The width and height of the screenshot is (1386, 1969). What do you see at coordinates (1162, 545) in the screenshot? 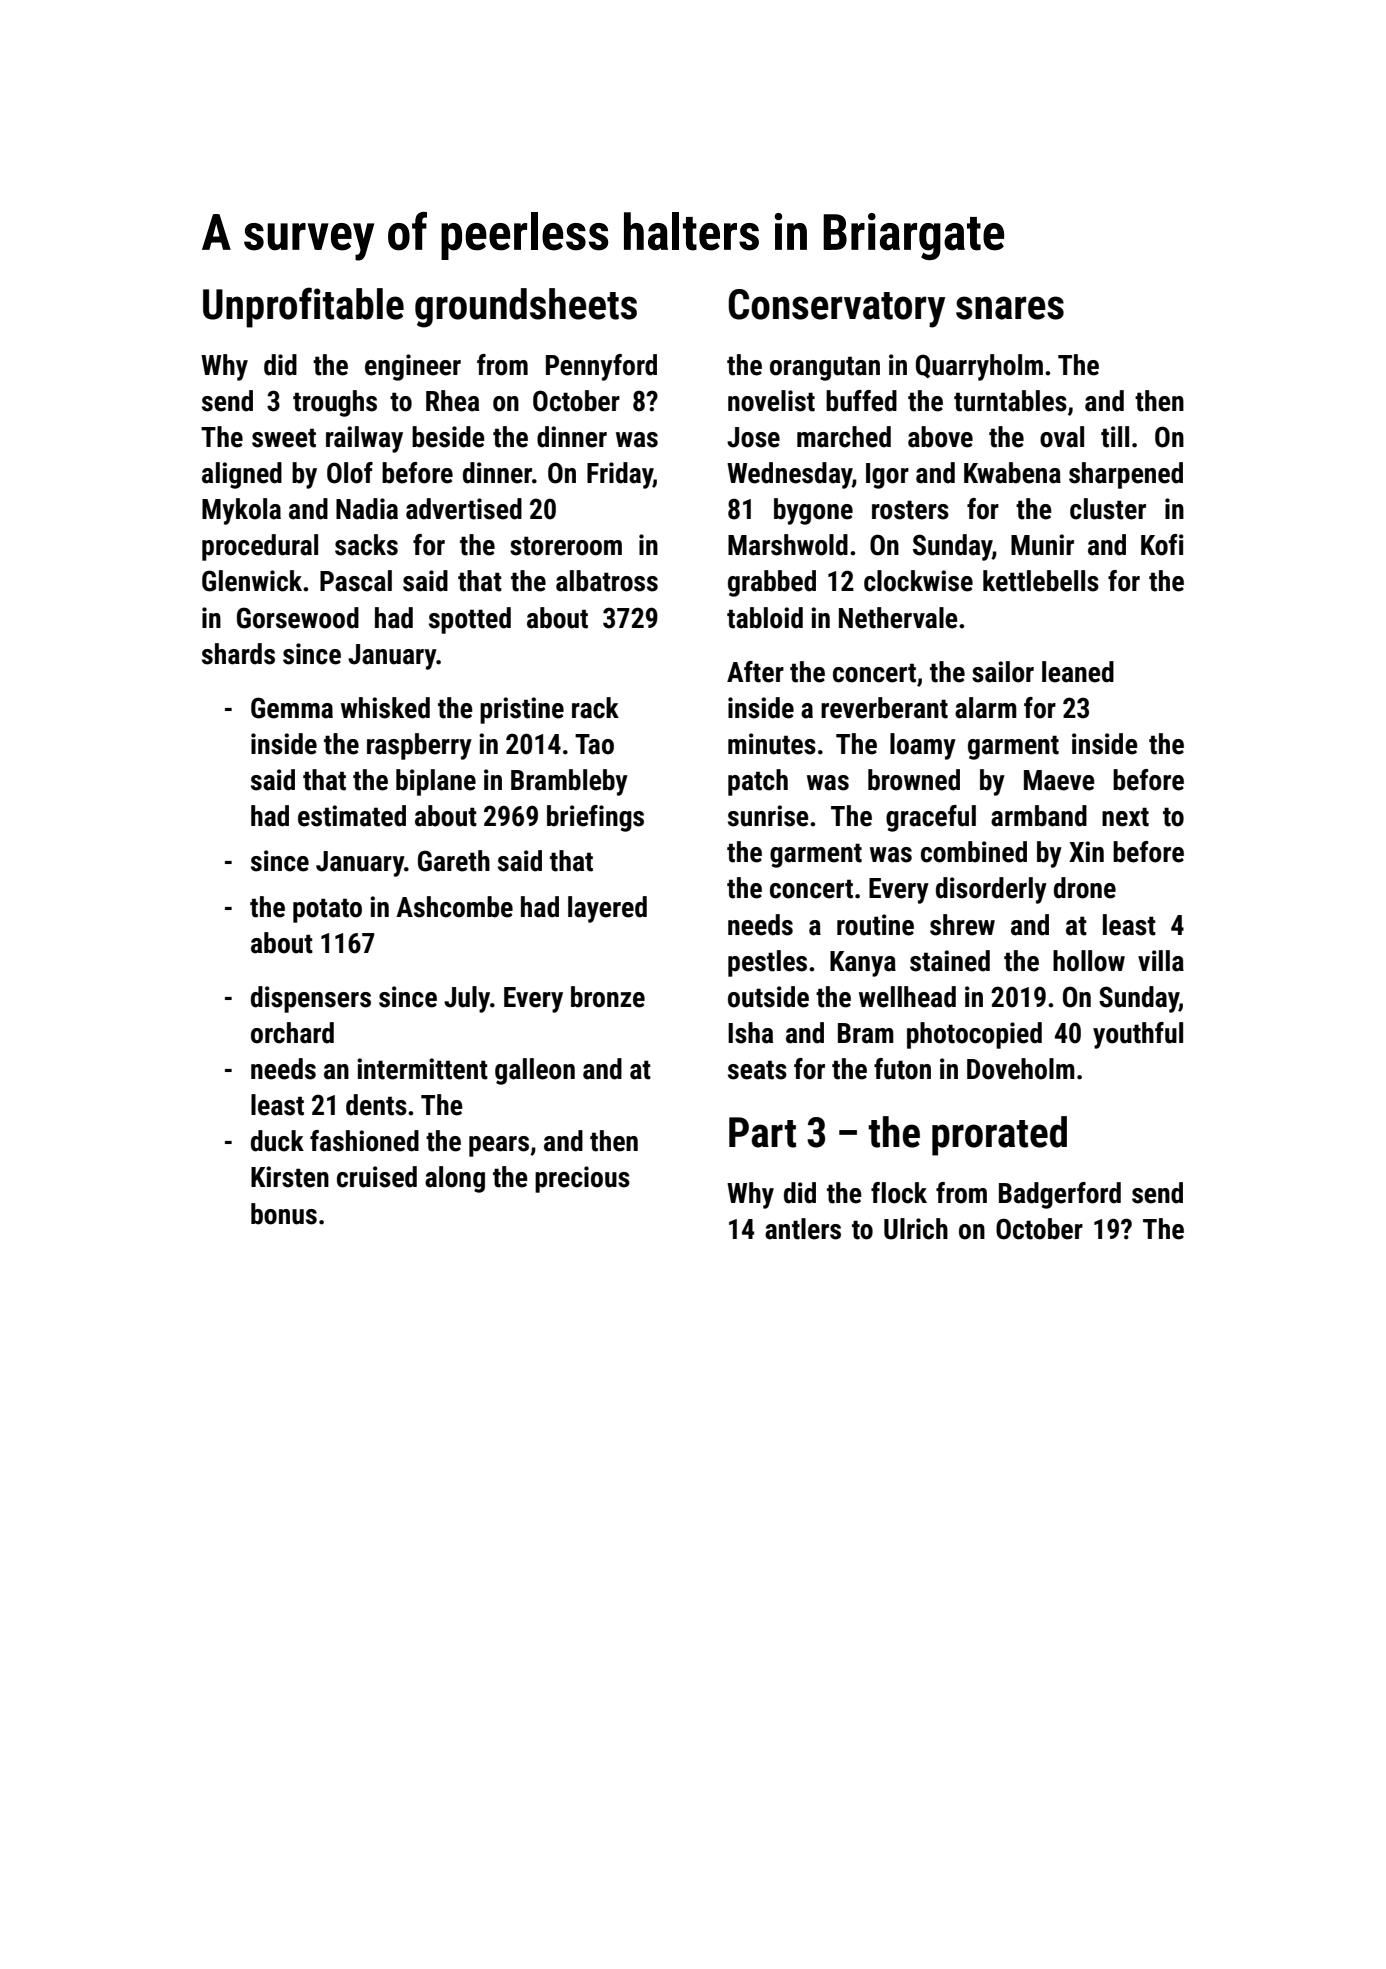
I see `Kofi` at bounding box center [1162, 545].
